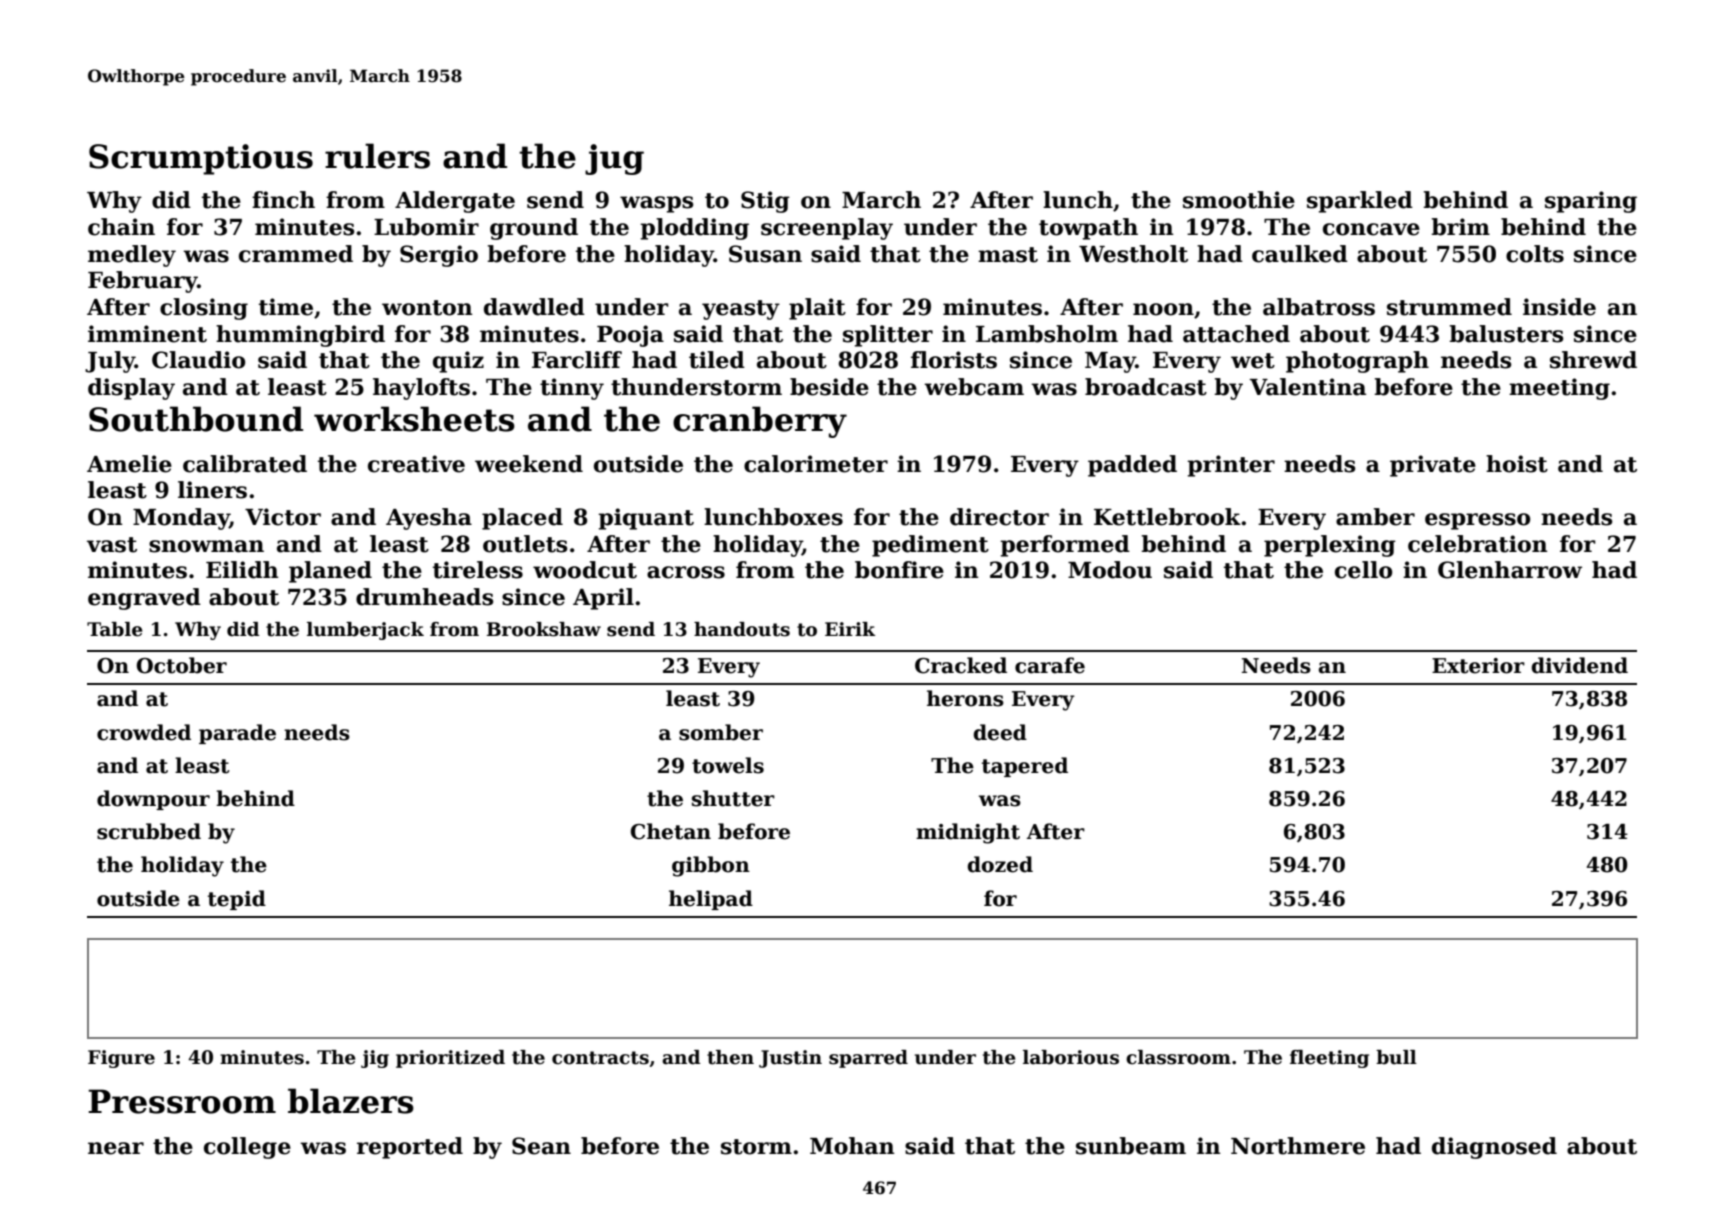 This screenshot has width=1725, height=1219. I want to click on Scrumptious, so click(201, 159).
